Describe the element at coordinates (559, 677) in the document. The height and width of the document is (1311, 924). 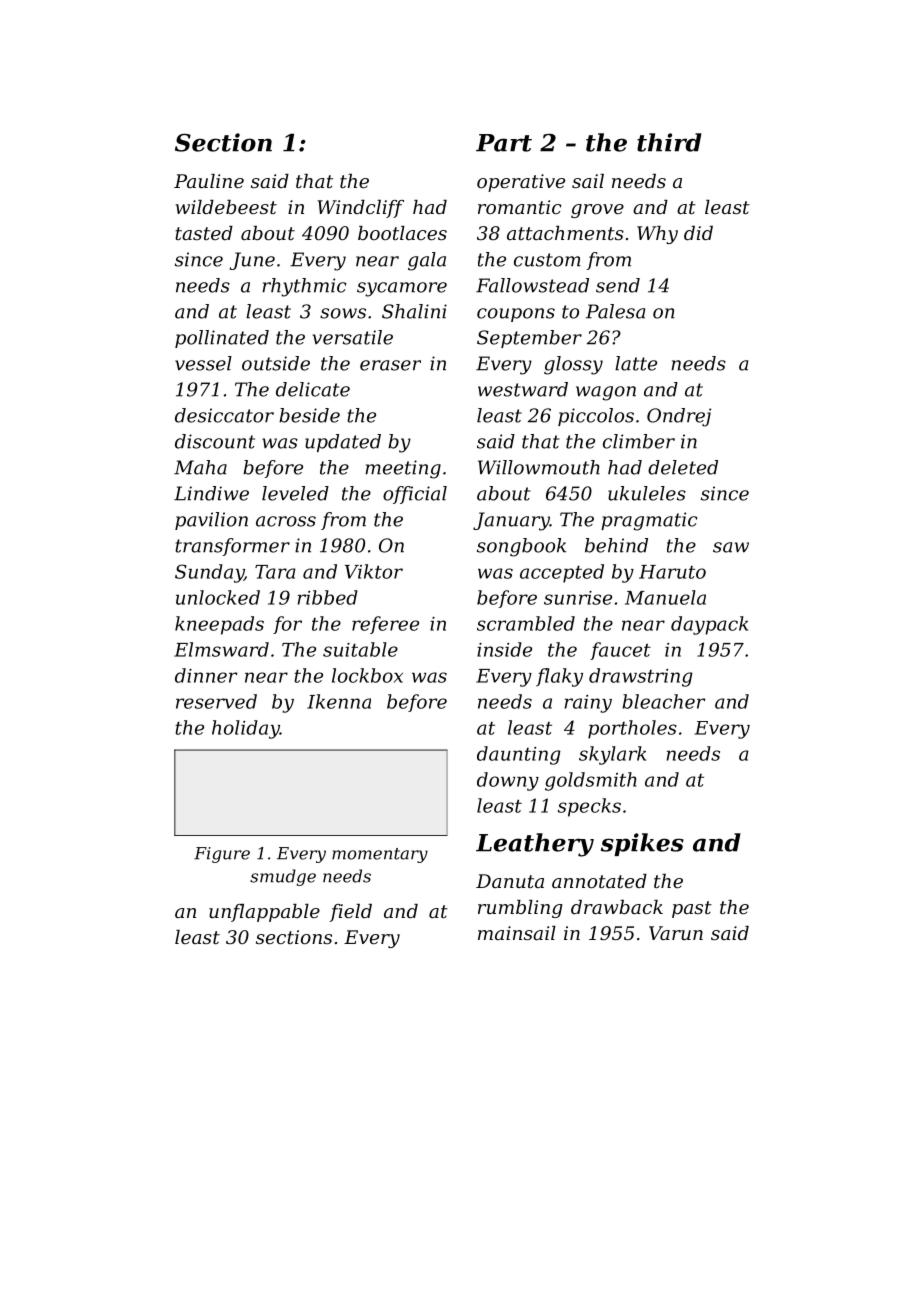
I see `flaky` at that location.
